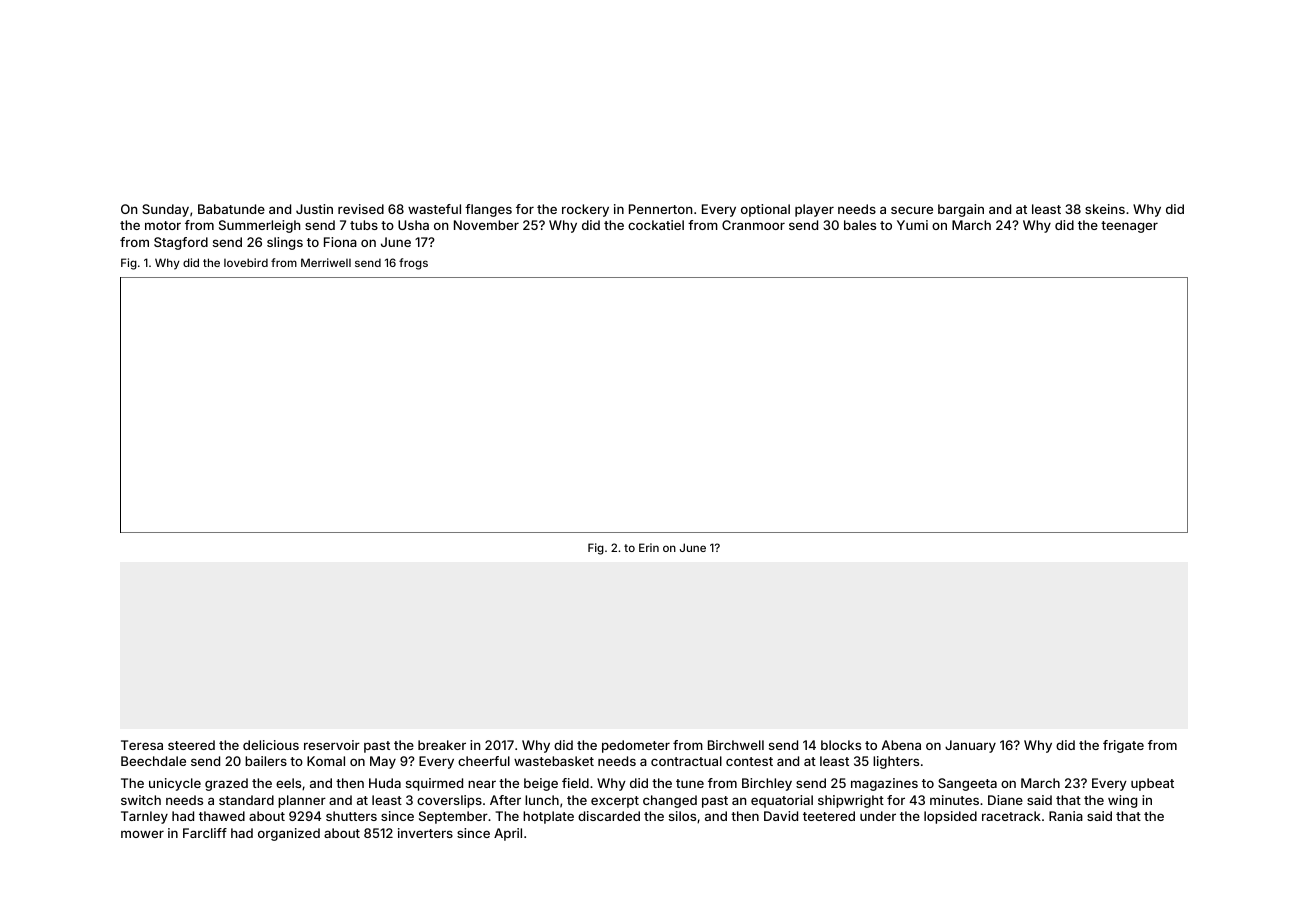 The height and width of the screenshot is (924, 1308). I want to click on teenager, so click(1129, 227).
